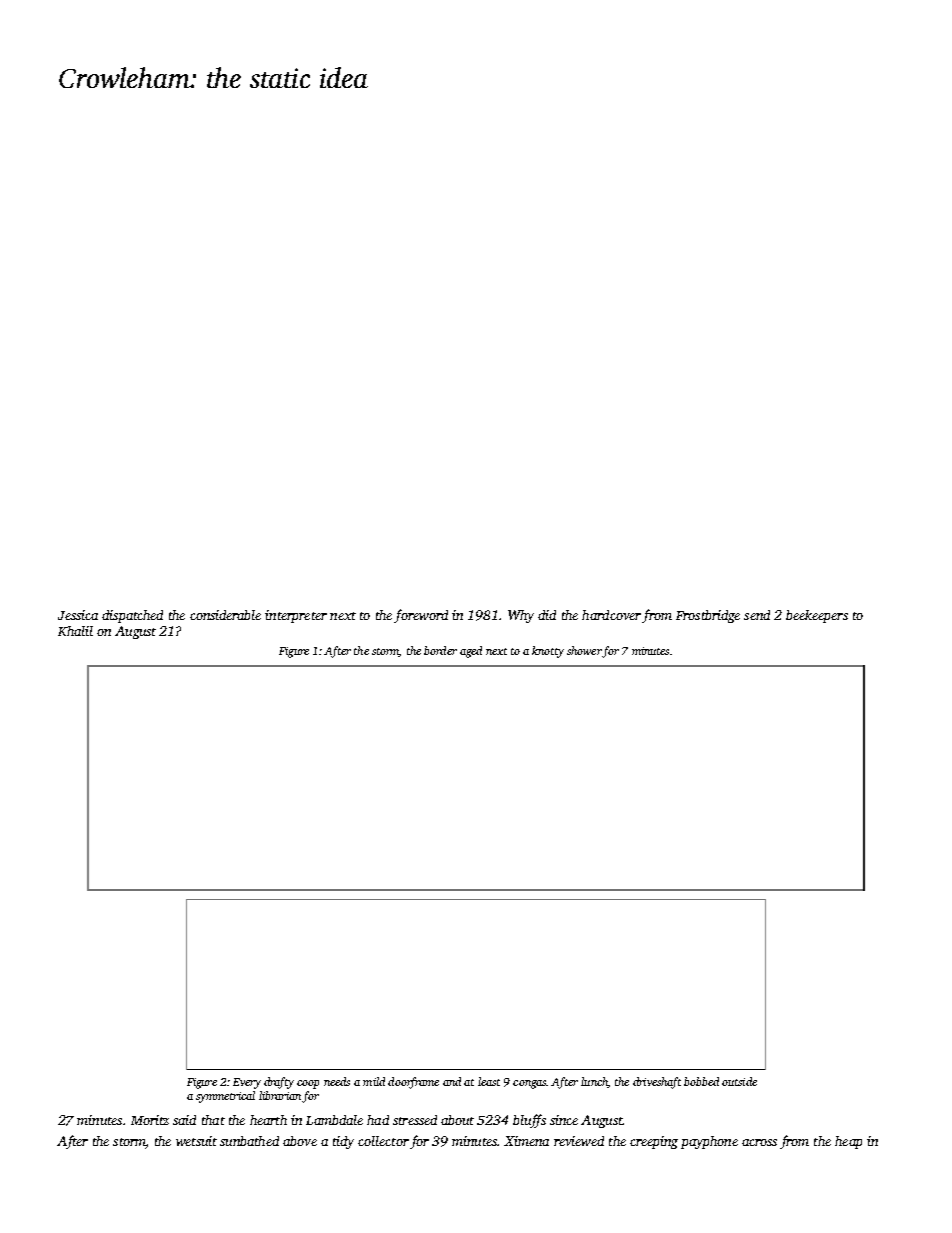  Describe the element at coordinates (279, 1083) in the screenshot. I see `drafty` at that location.
